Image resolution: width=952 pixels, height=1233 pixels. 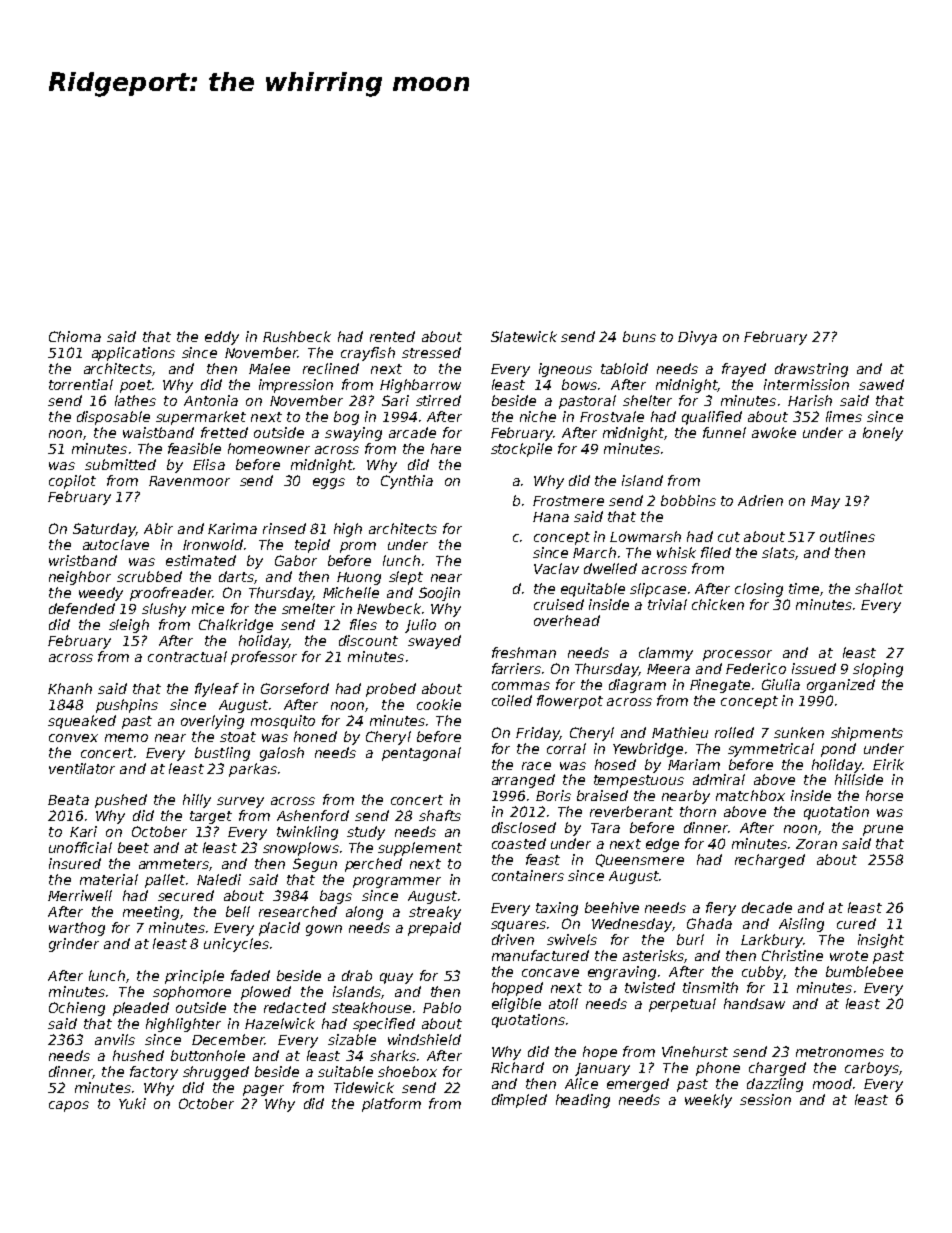 What do you see at coordinates (567, 620) in the screenshot?
I see `overhead` at bounding box center [567, 620].
